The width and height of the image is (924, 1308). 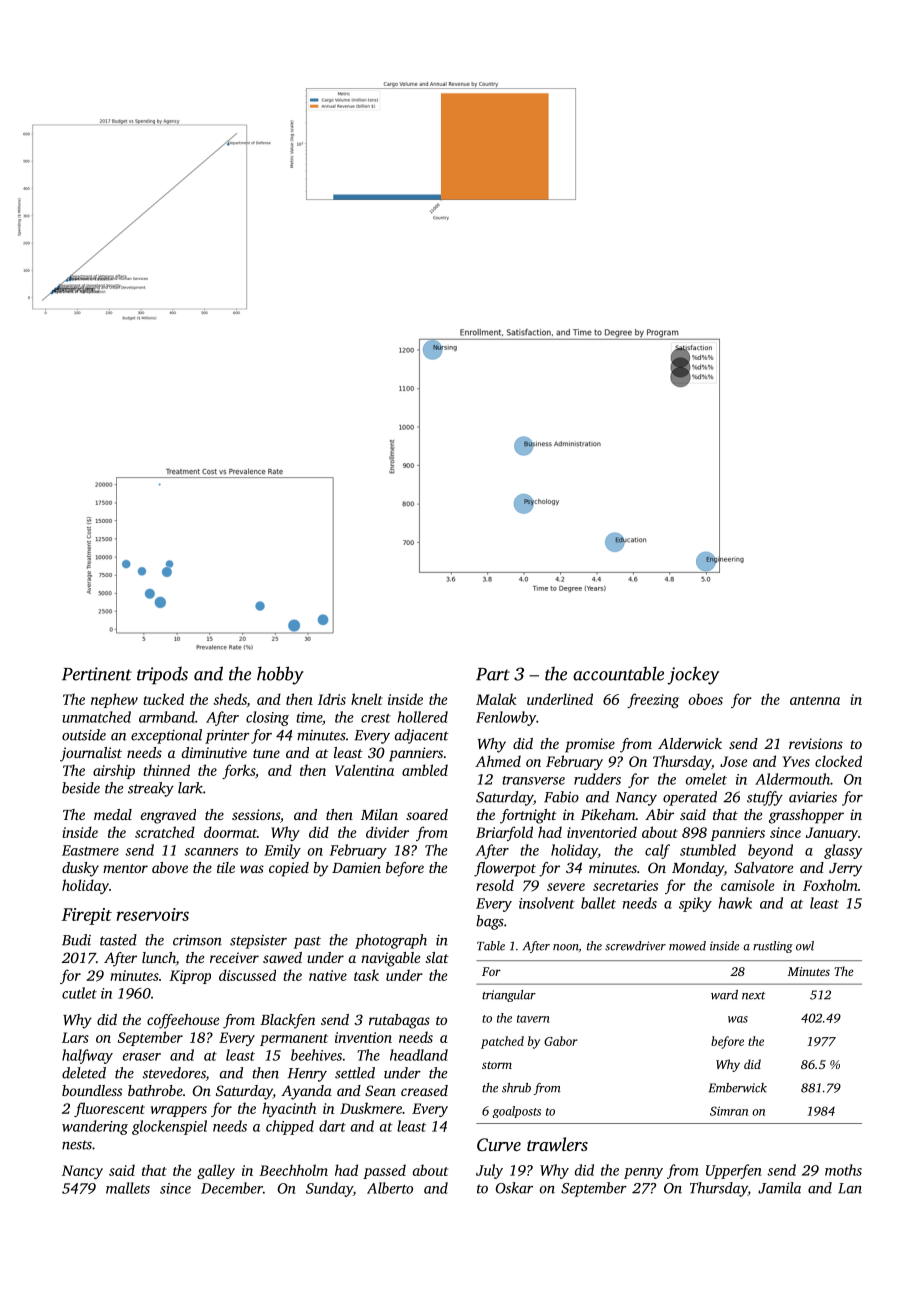 I want to click on promise, so click(x=590, y=745).
